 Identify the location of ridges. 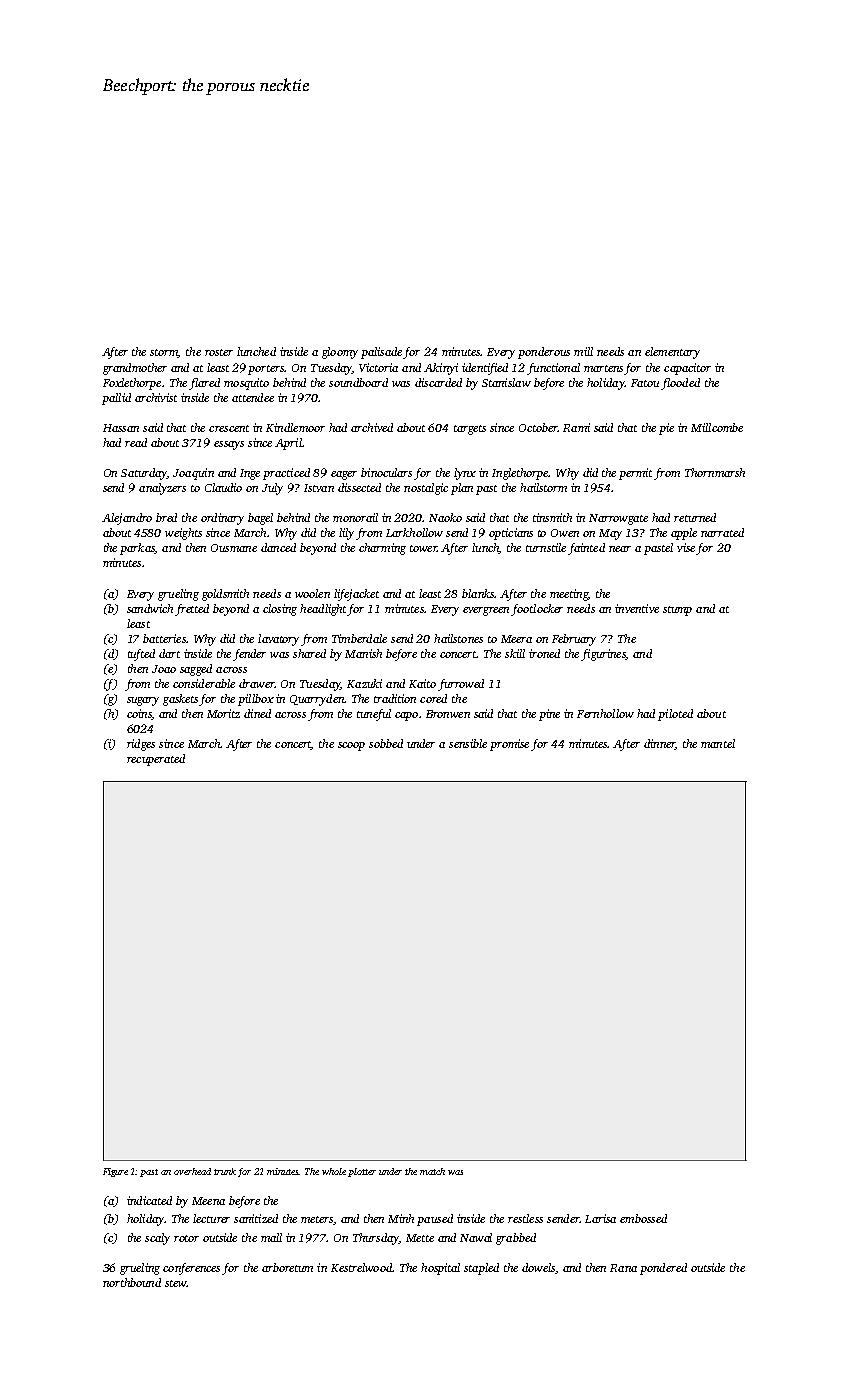
(141, 745).
